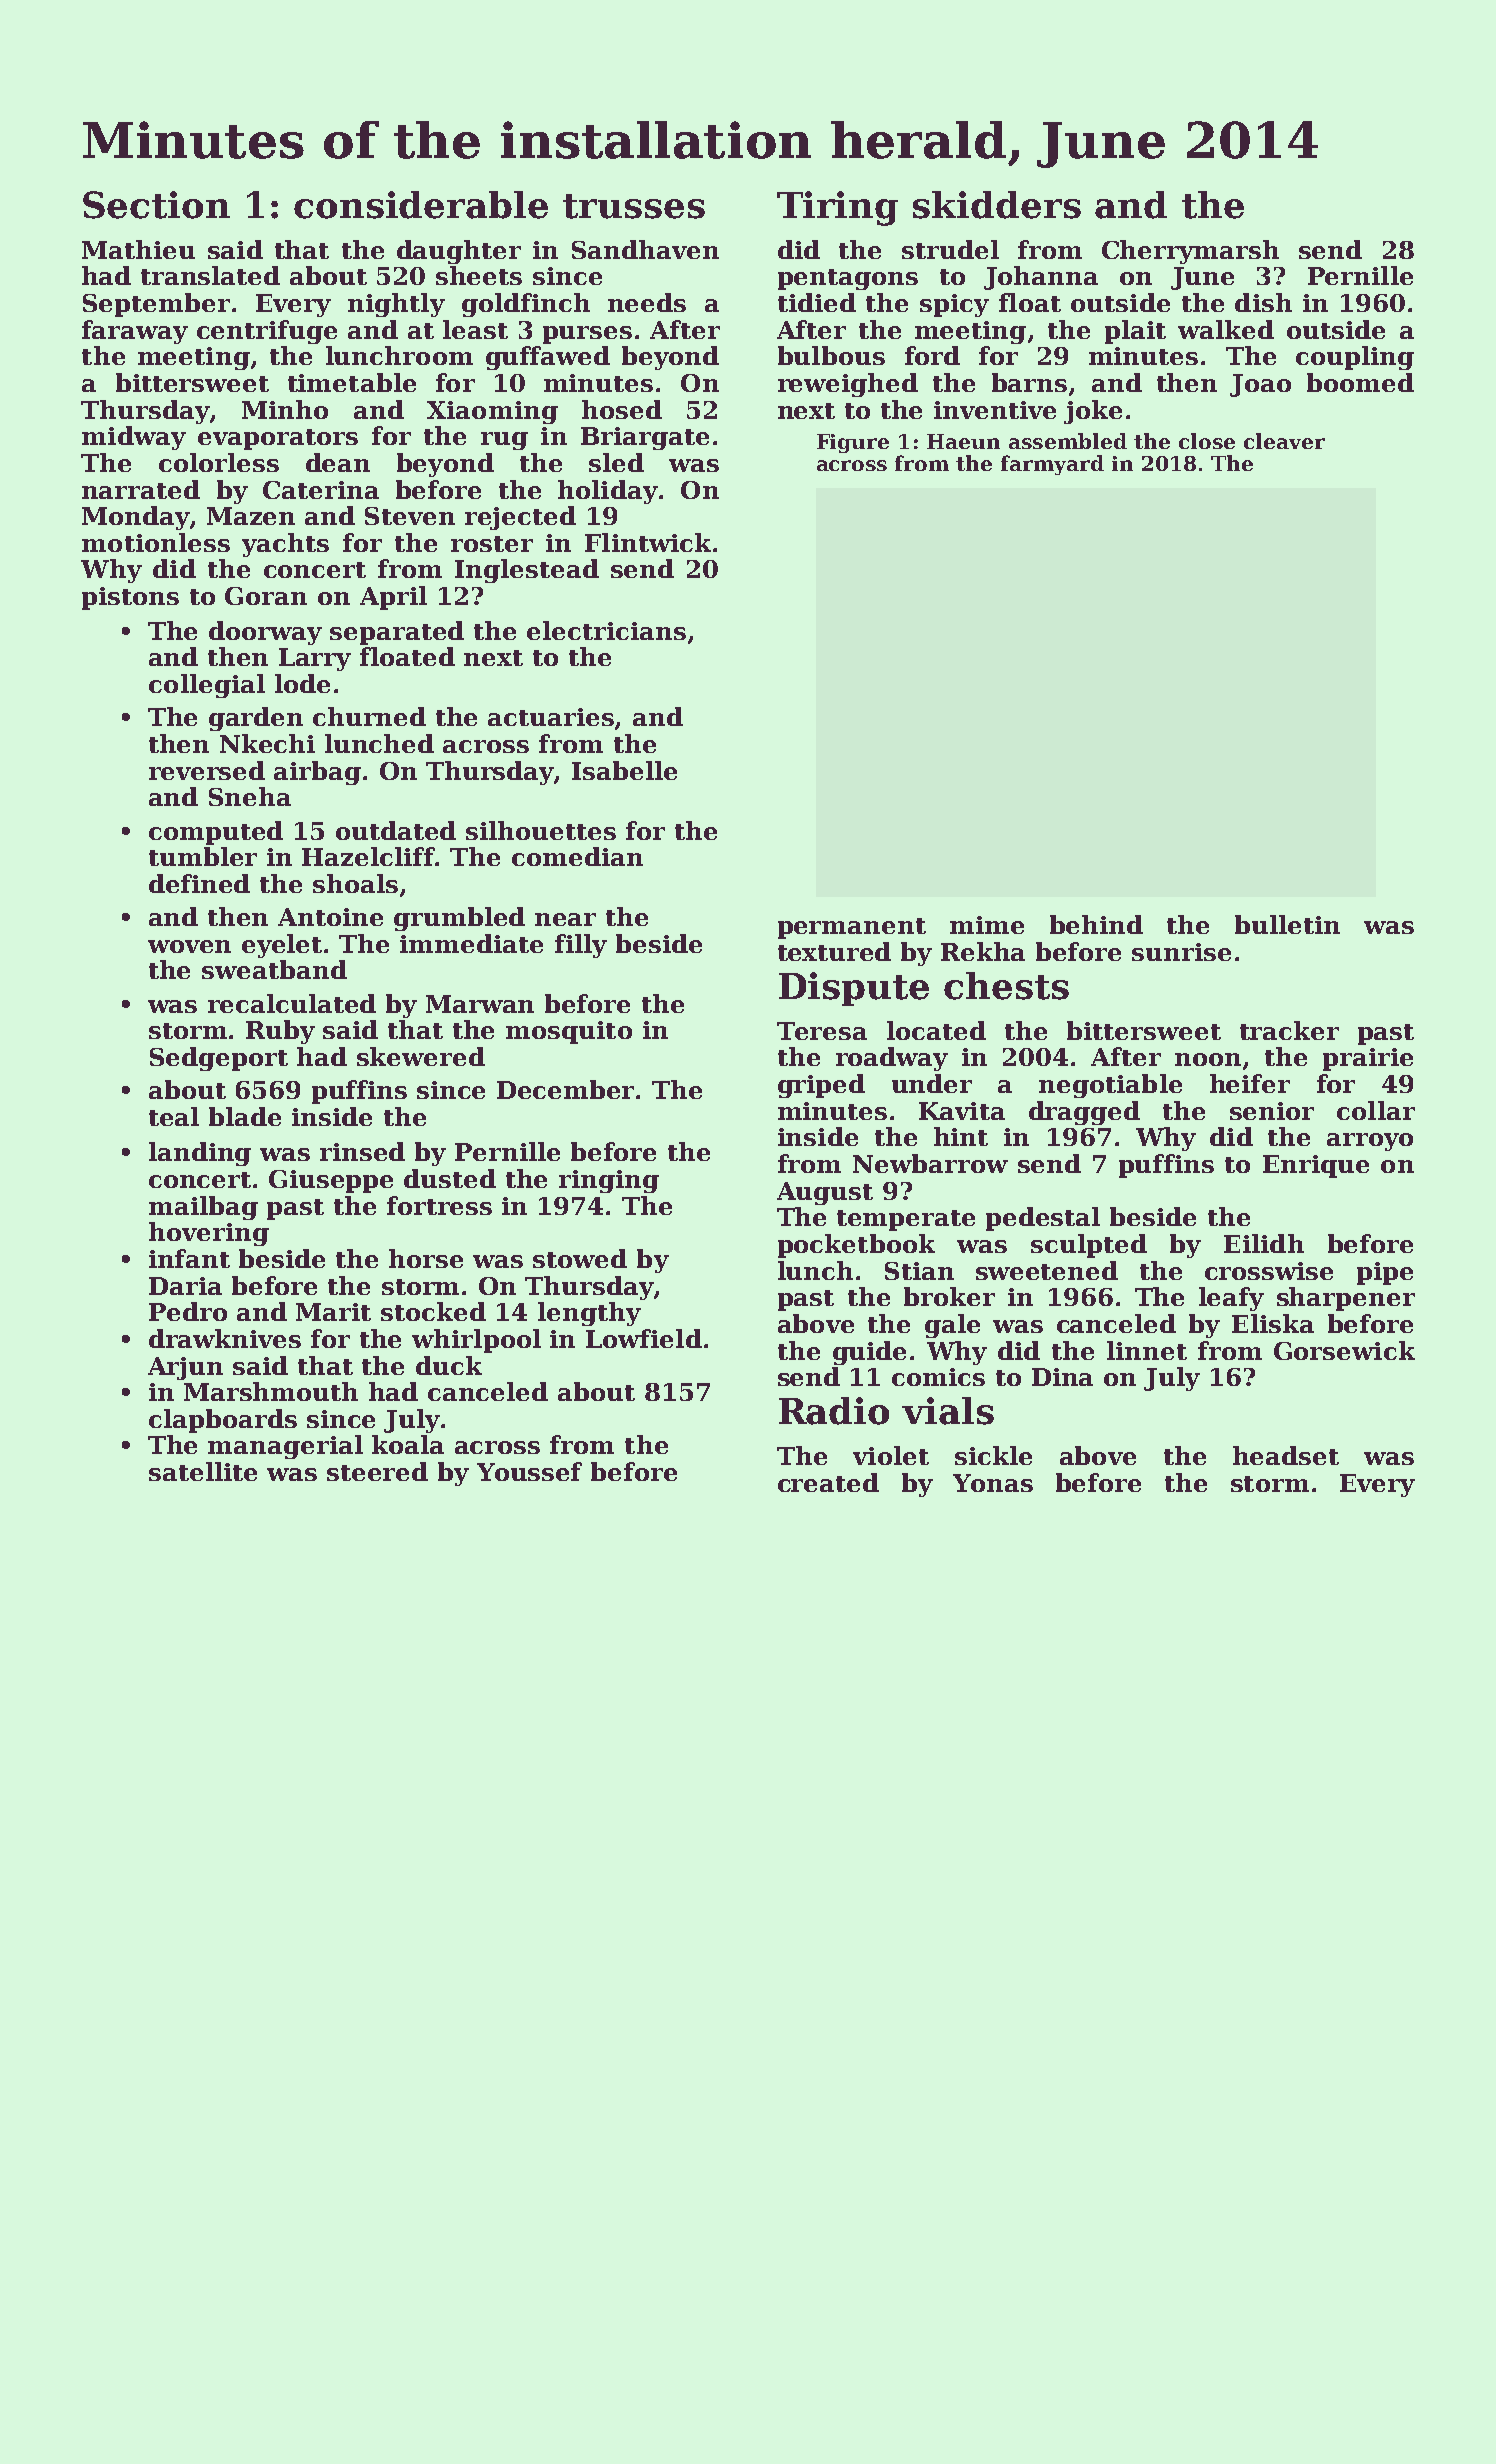 The height and width of the screenshot is (2464, 1496). What do you see at coordinates (529, 1471) in the screenshot?
I see `Youssef` at bounding box center [529, 1471].
